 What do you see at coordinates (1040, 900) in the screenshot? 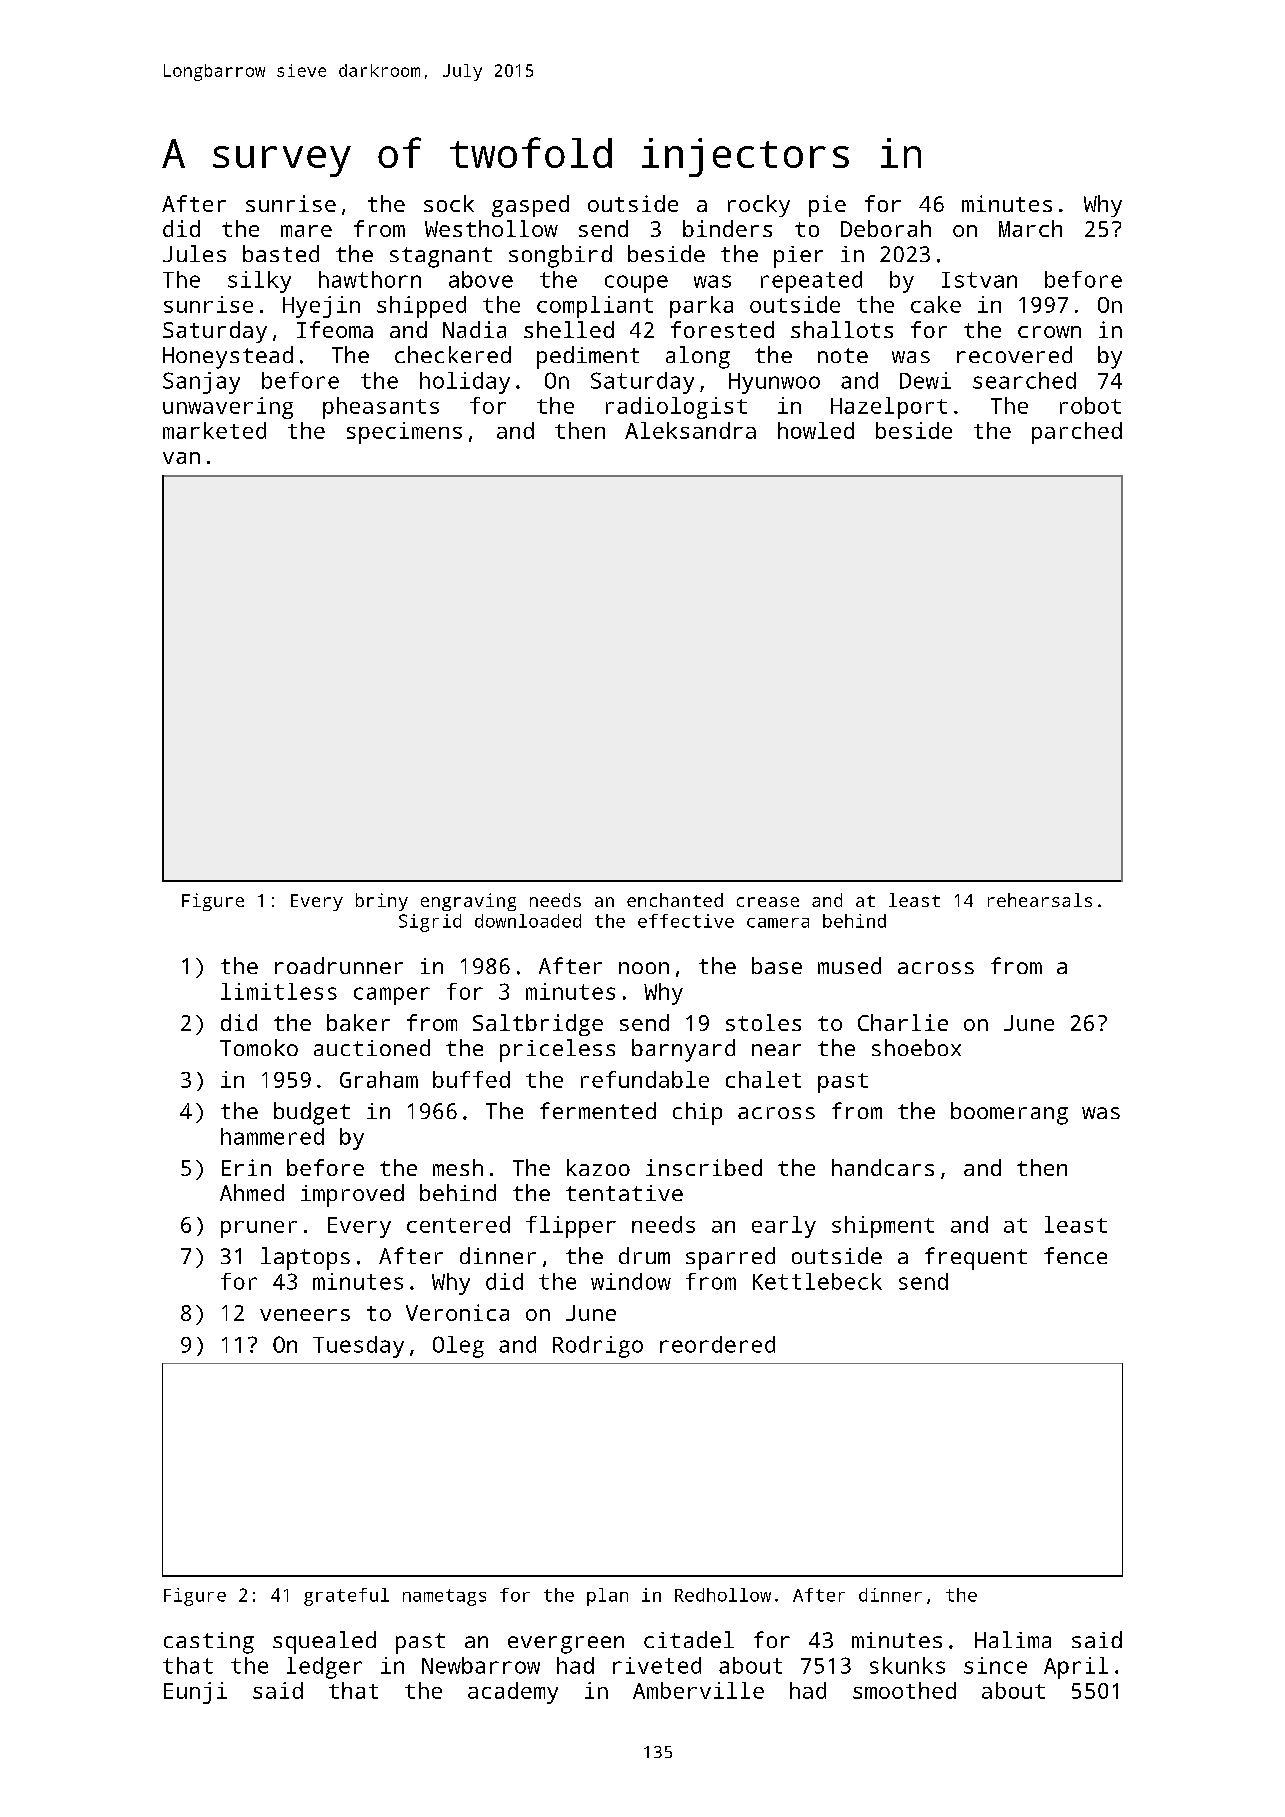
I see `rehearsals` at bounding box center [1040, 900].
